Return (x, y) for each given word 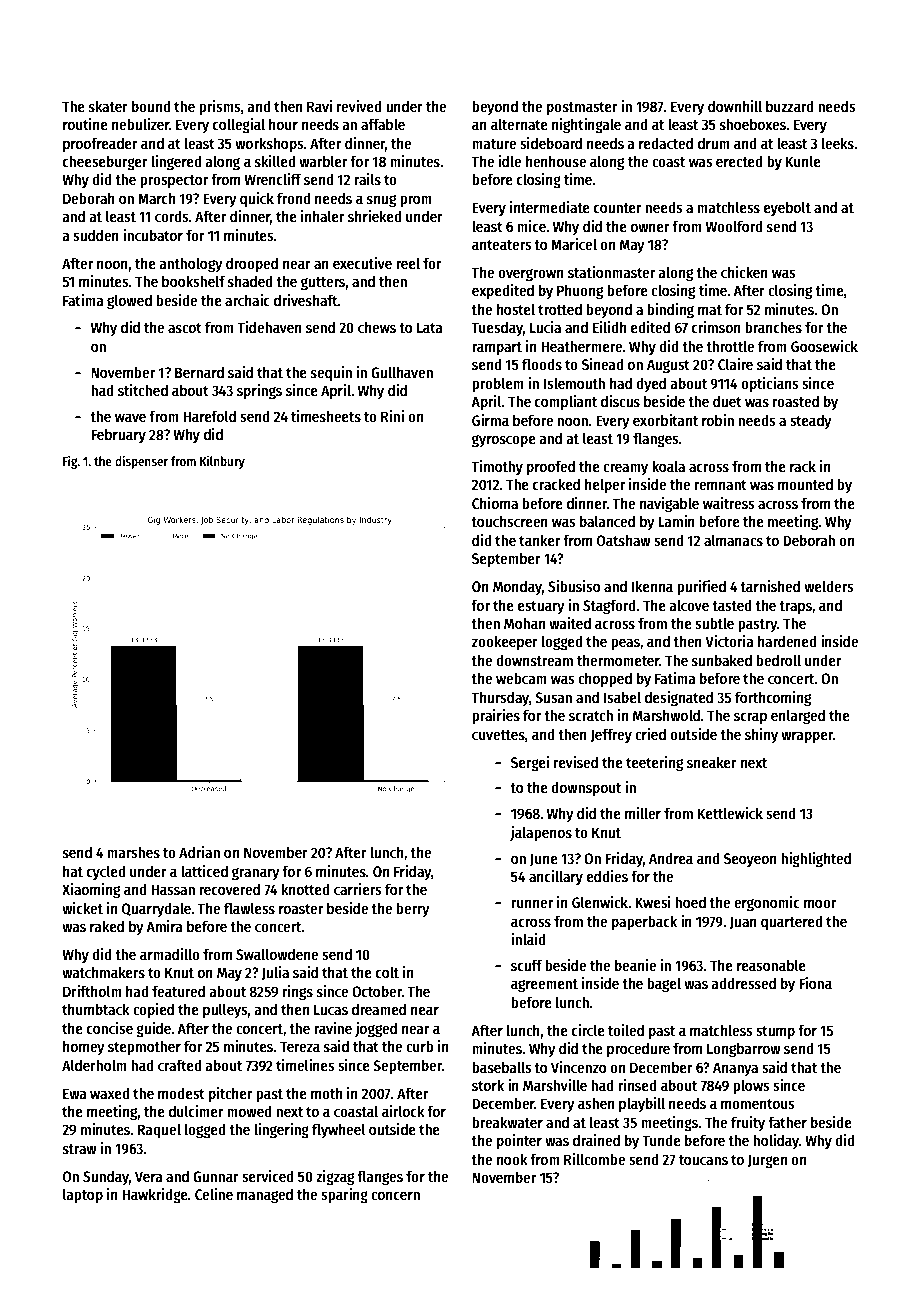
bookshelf (193, 281)
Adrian (199, 852)
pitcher (231, 1094)
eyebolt (787, 208)
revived (359, 106)
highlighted (816, 860)
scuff (526, 965)
